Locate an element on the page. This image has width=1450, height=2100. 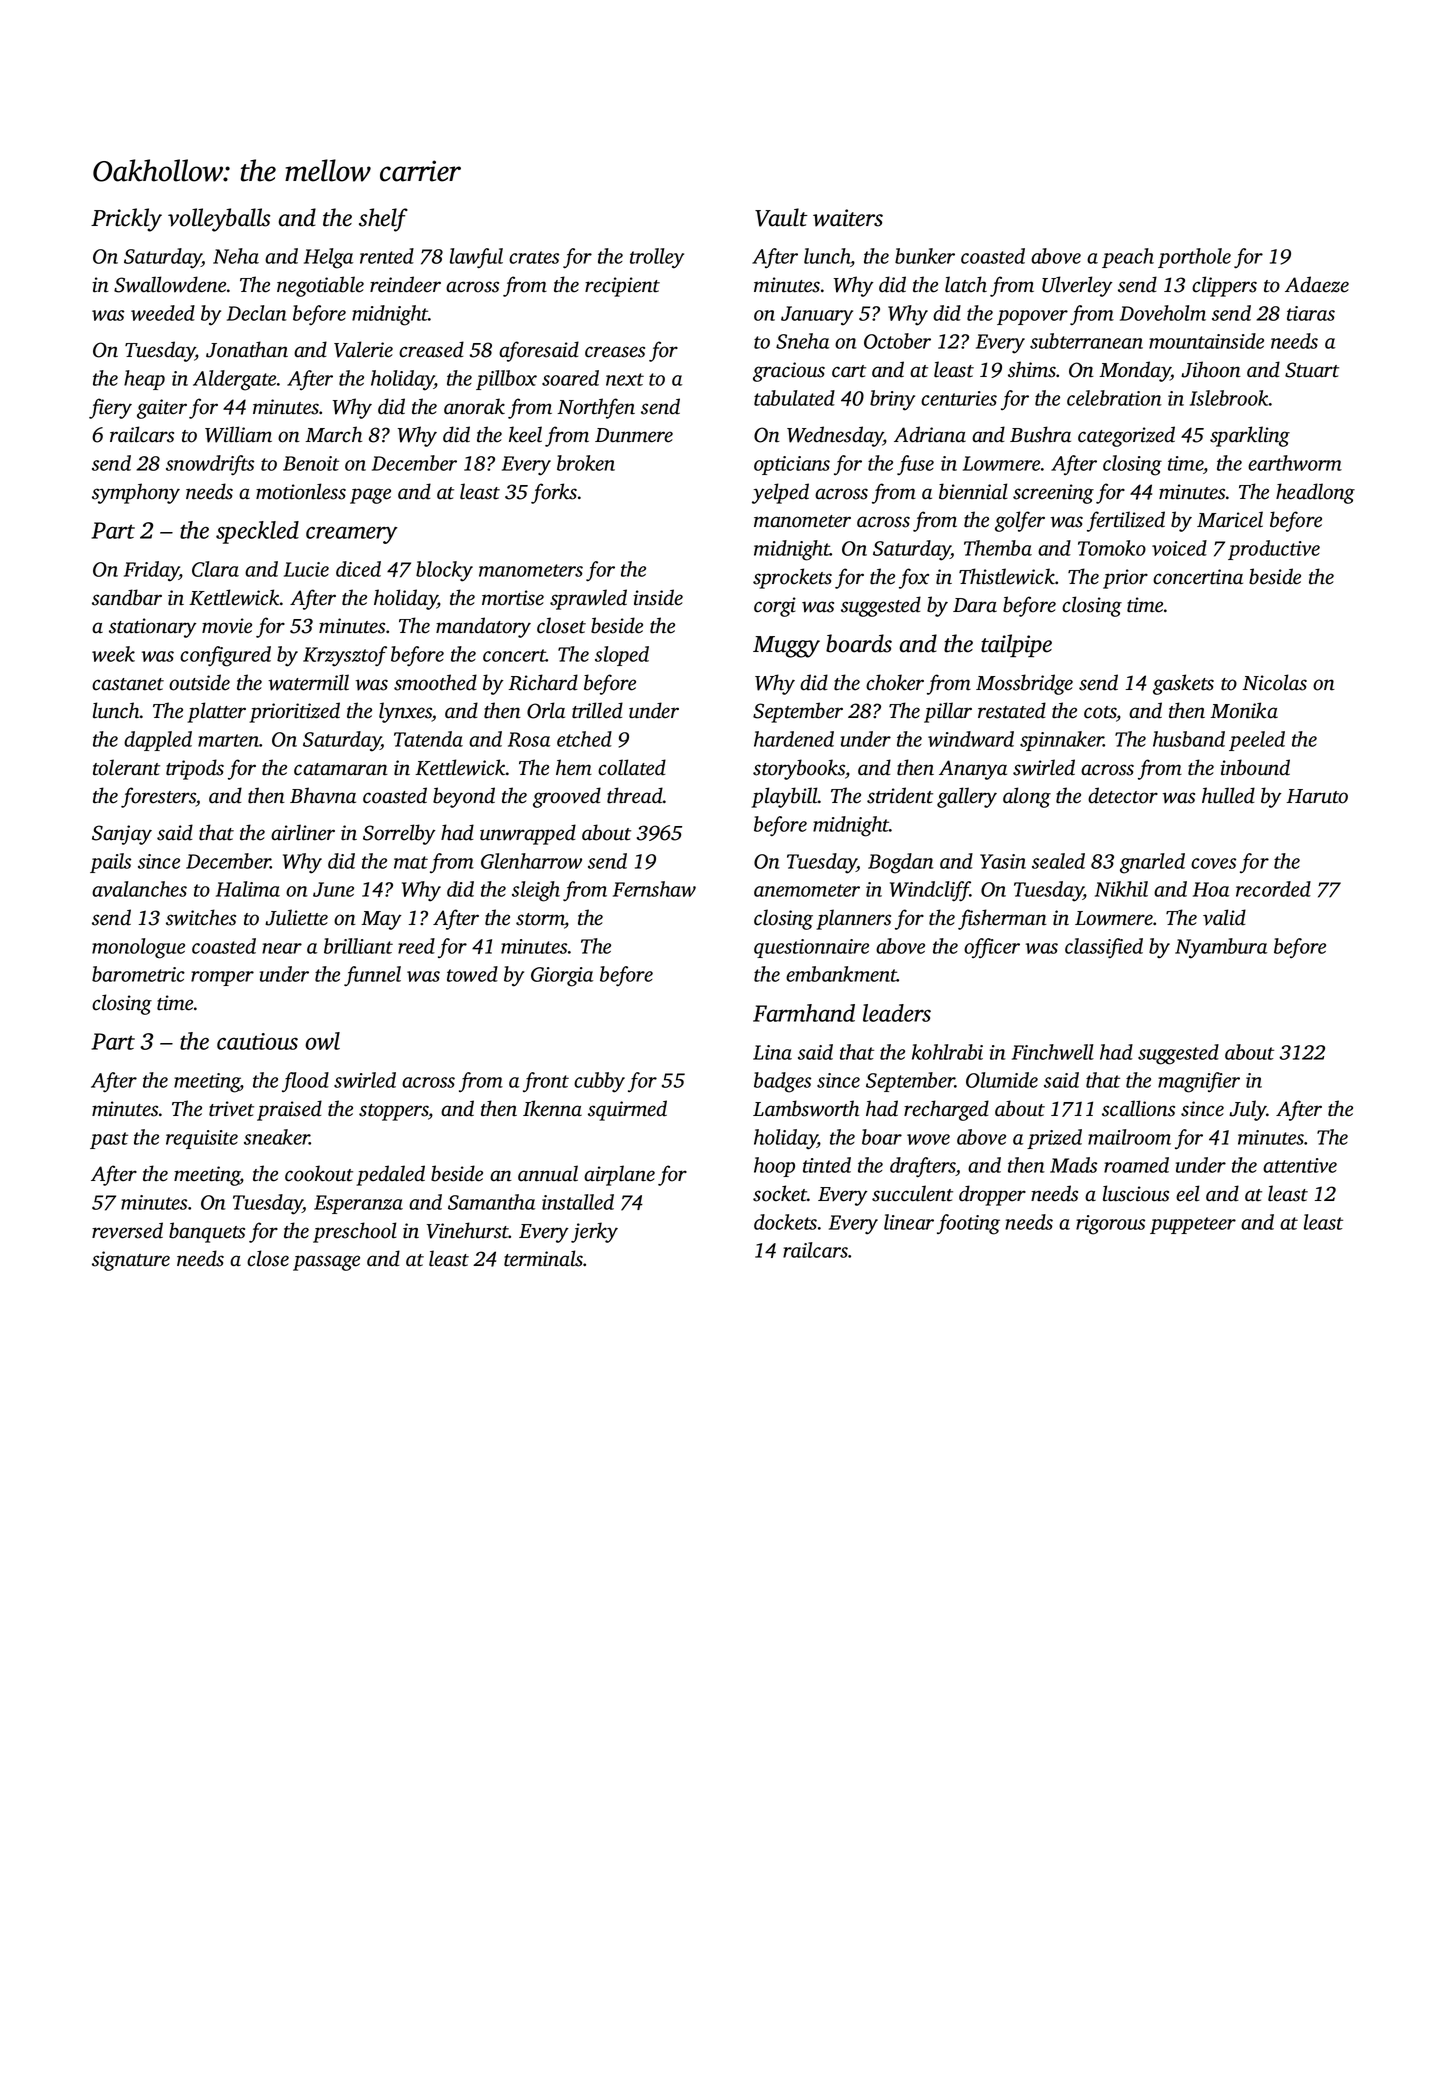
porthole is located at coordinates (1194, 258).
